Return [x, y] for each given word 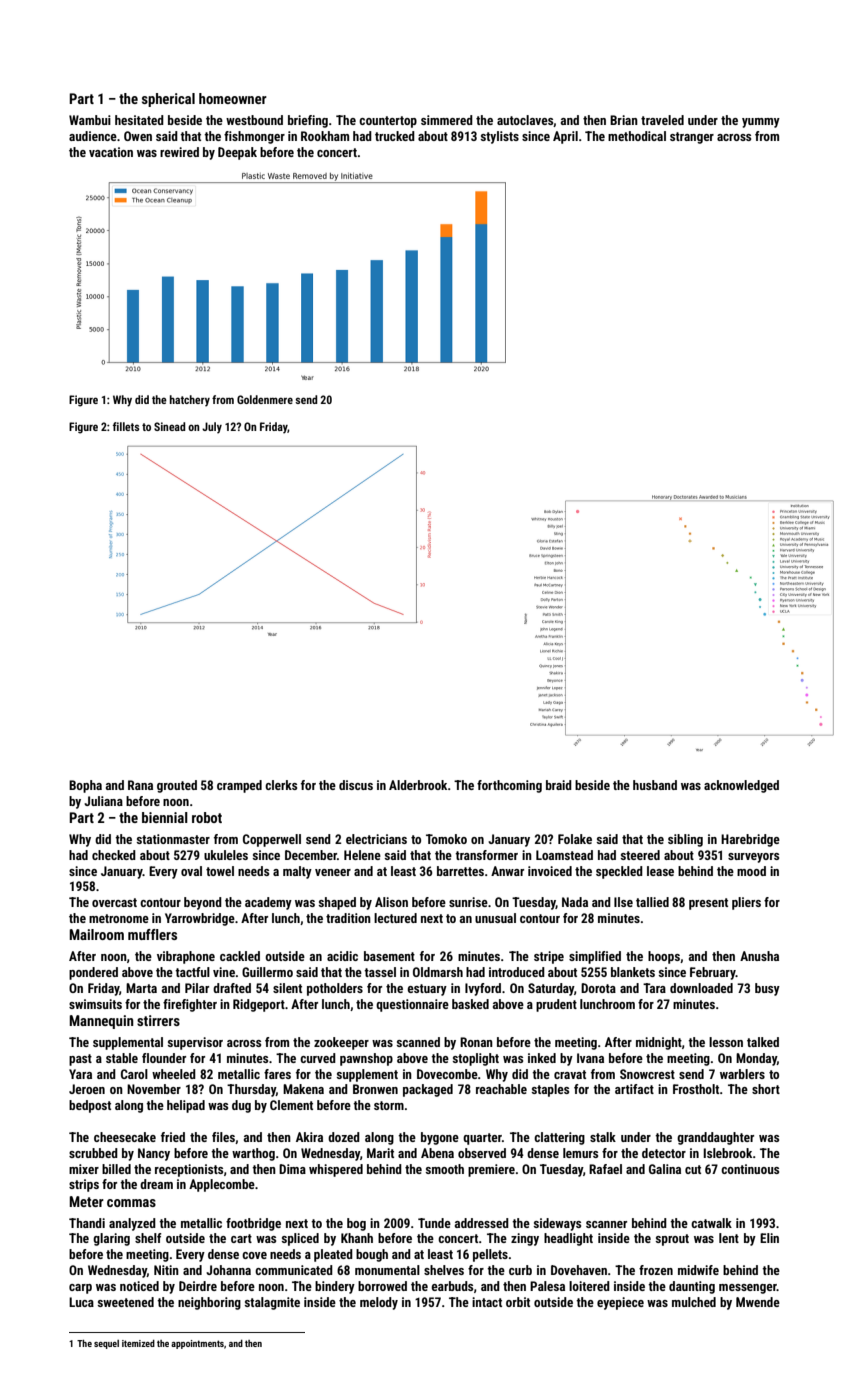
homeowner [233, 98]
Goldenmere [265, 399]
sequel [106, 1344]
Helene [362, 855]
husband [655, 785]
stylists [500, 137]
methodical [637, 136]
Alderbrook [418, 785]
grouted [177, 786]
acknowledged [741, 786]
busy [767, 989]
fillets [126, 426]
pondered [93, 973]
